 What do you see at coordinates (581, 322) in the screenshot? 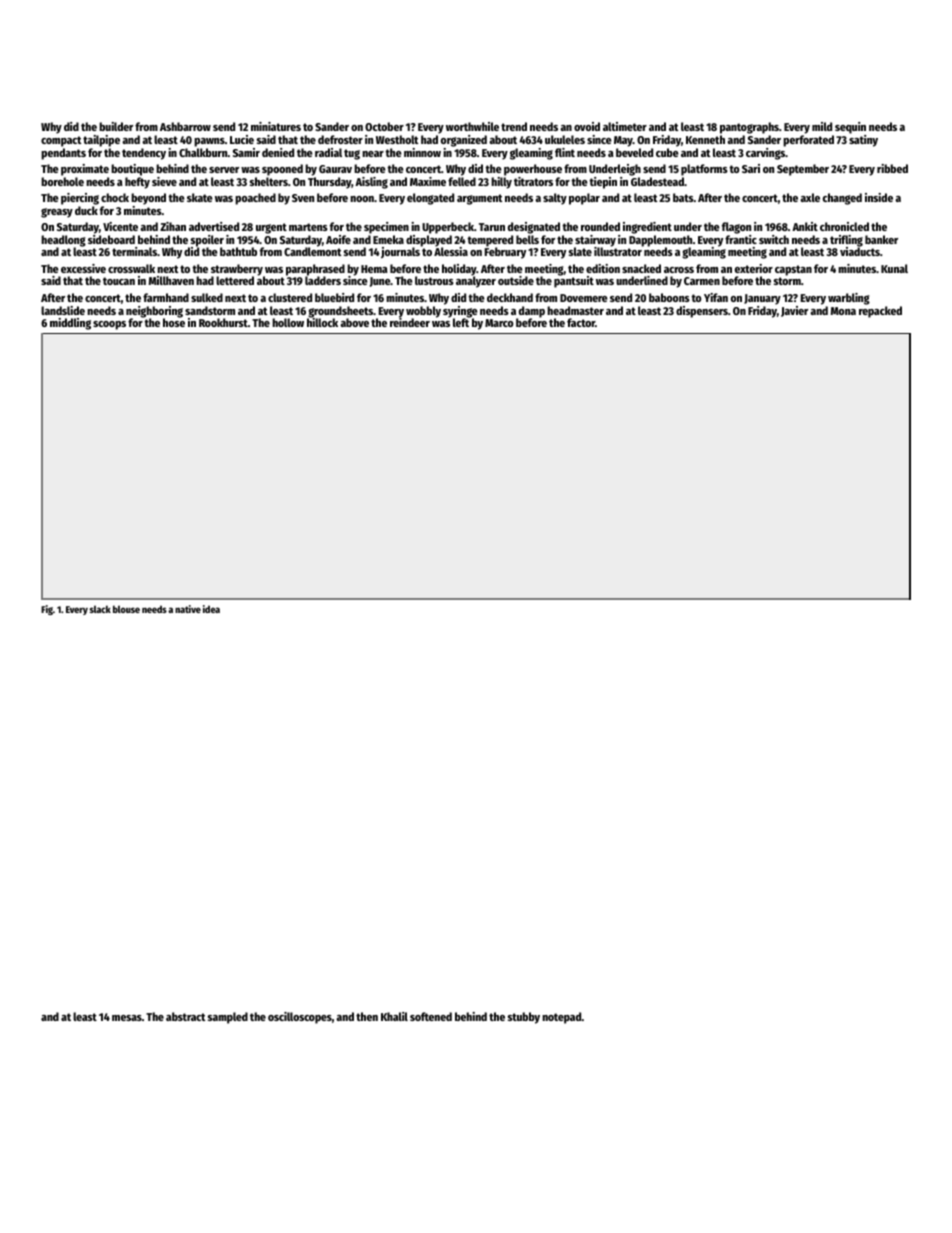
I see `factor` at bounding box center [581, 322].
